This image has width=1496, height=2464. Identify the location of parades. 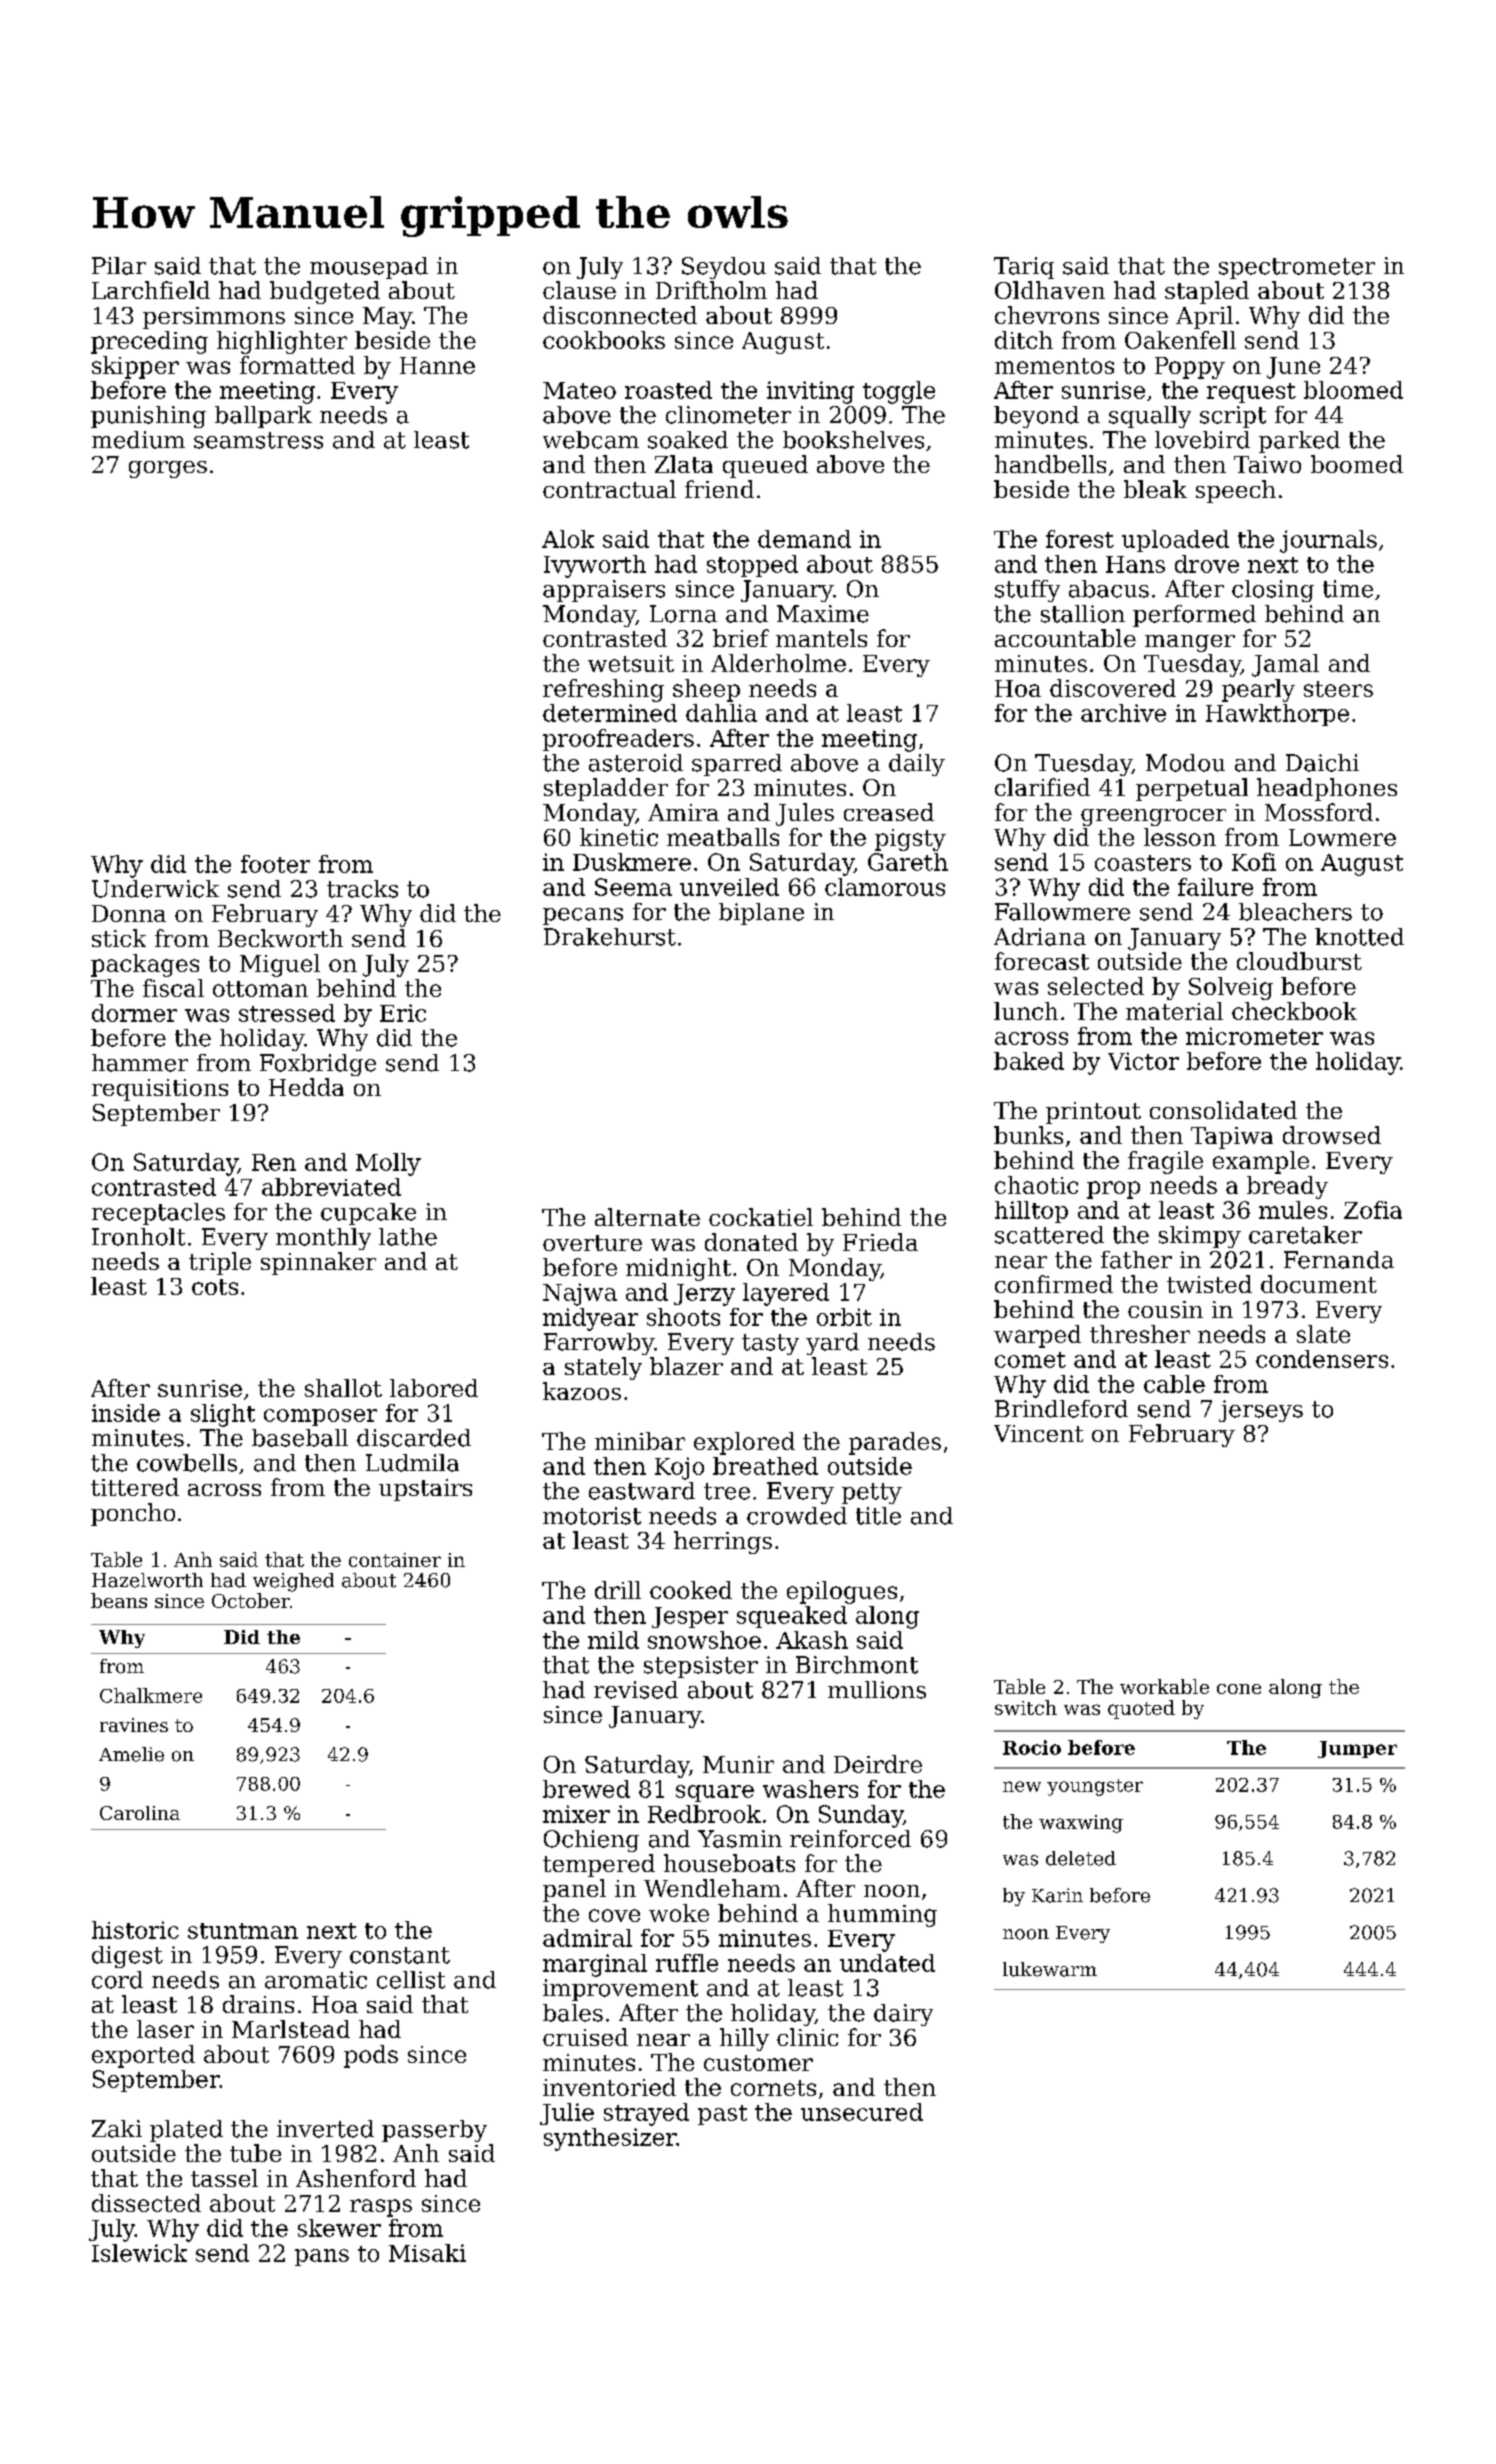
(895, 1443).
